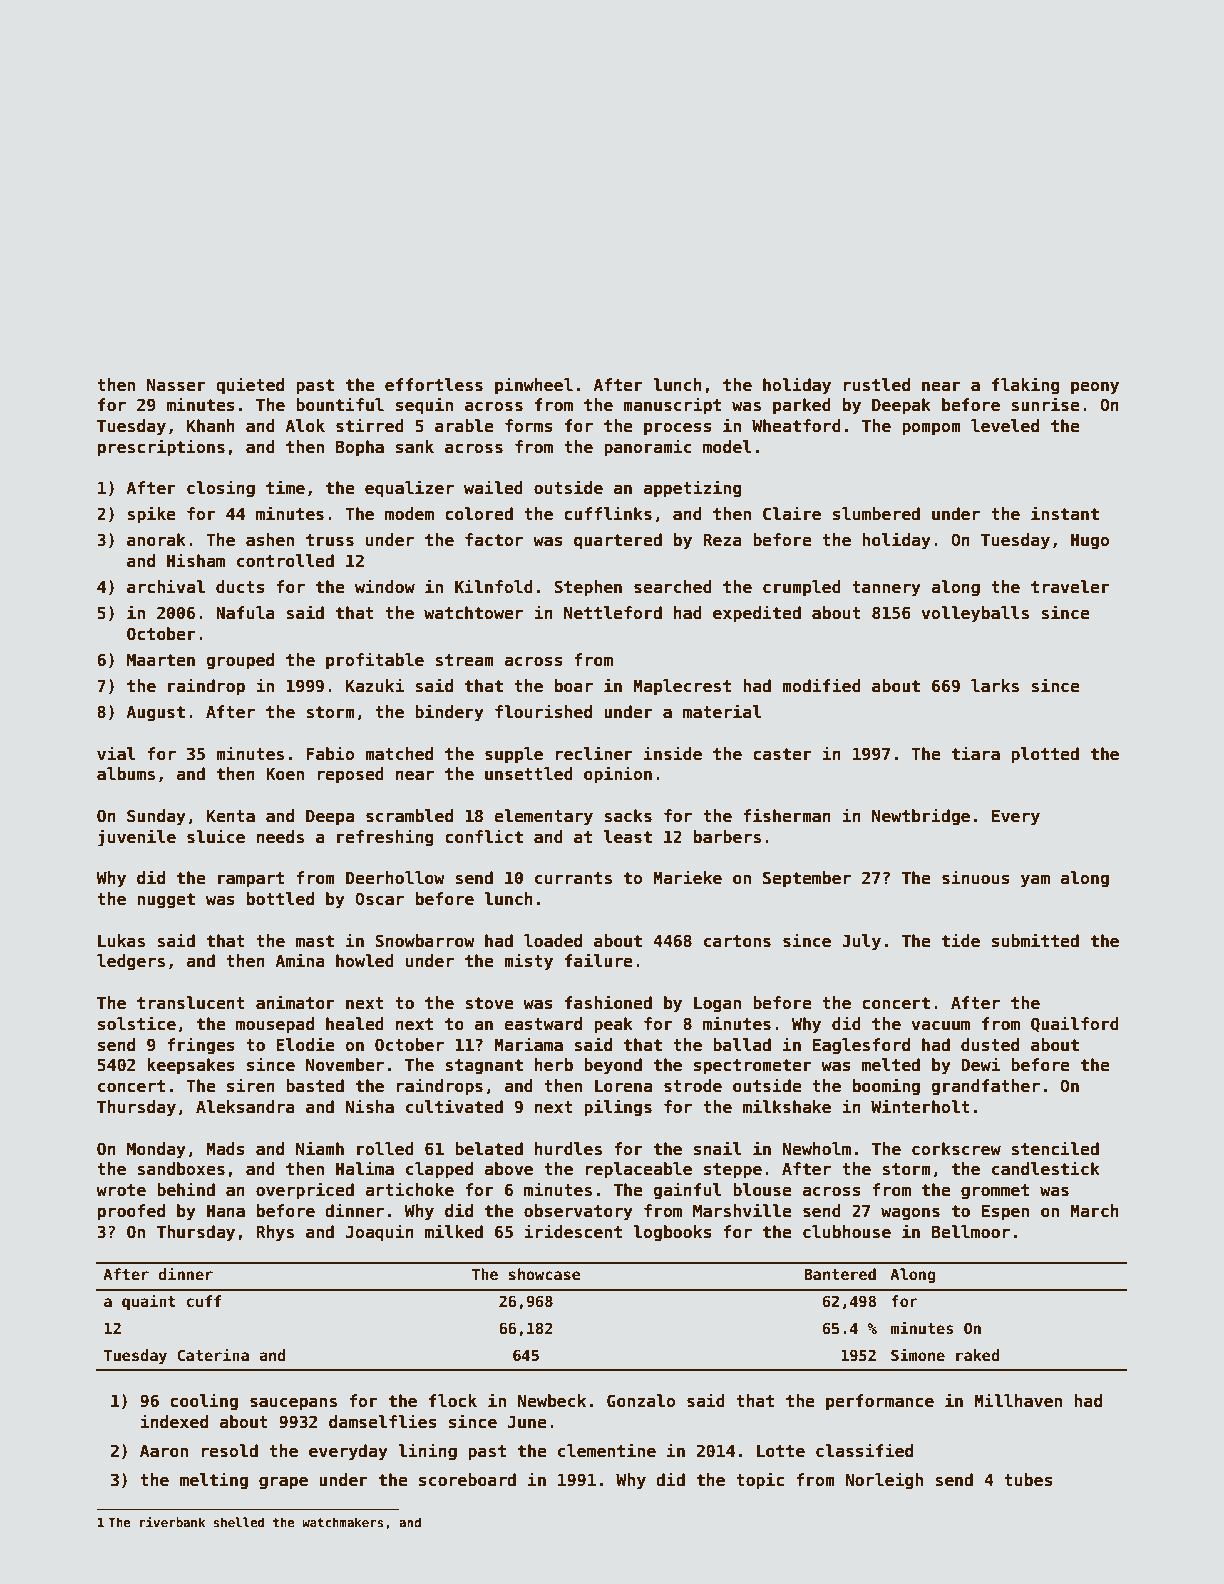 This image has width=1224, height=1584. I want to click on cartons, so click(737, 941).
